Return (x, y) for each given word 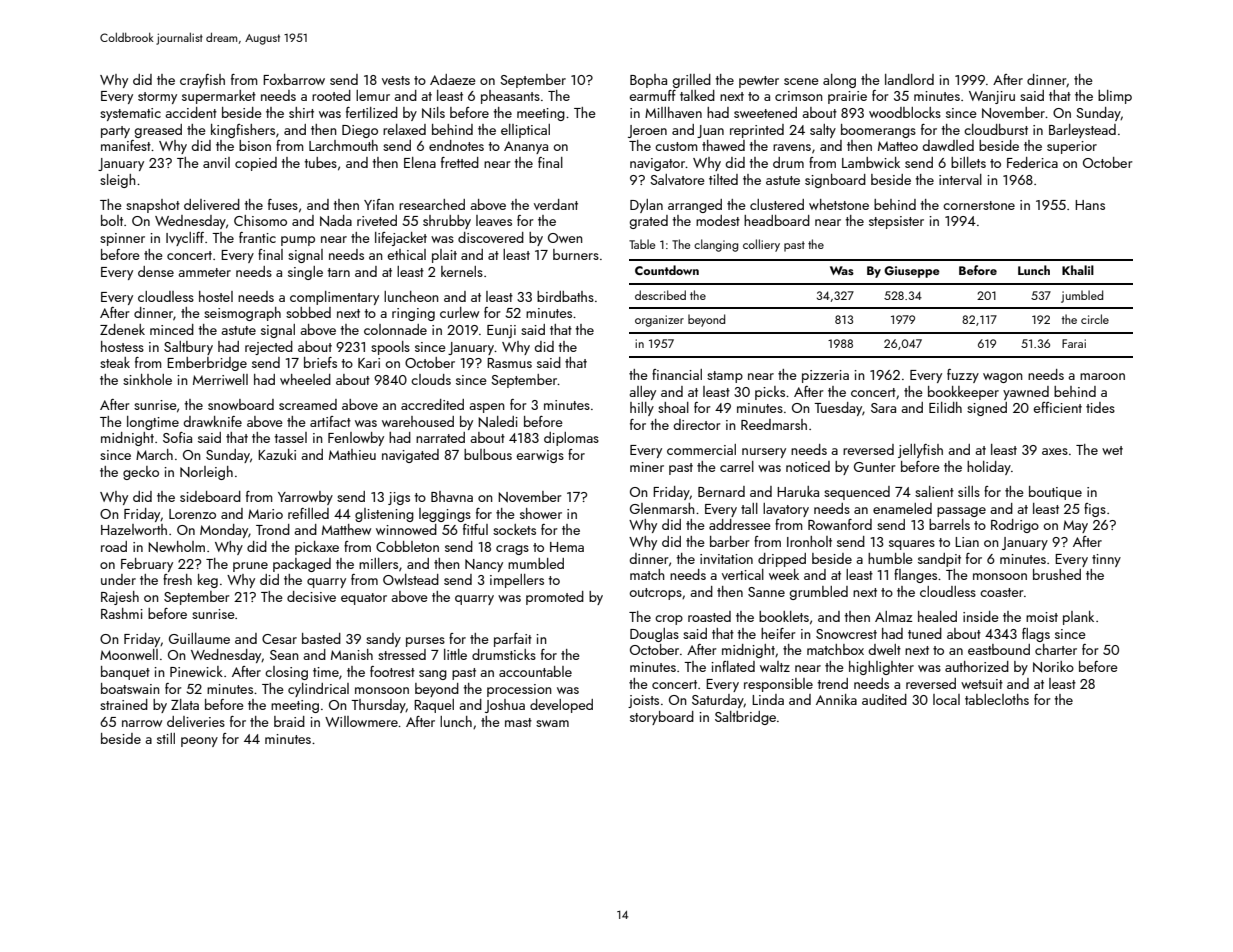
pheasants (510, 97)
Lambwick (871, 162)
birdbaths (565, 296)
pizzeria (825, 376)
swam (552, 723)
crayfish (202, 81)
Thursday (378, 706)
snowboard (241, 404)
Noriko (1053, 667)
